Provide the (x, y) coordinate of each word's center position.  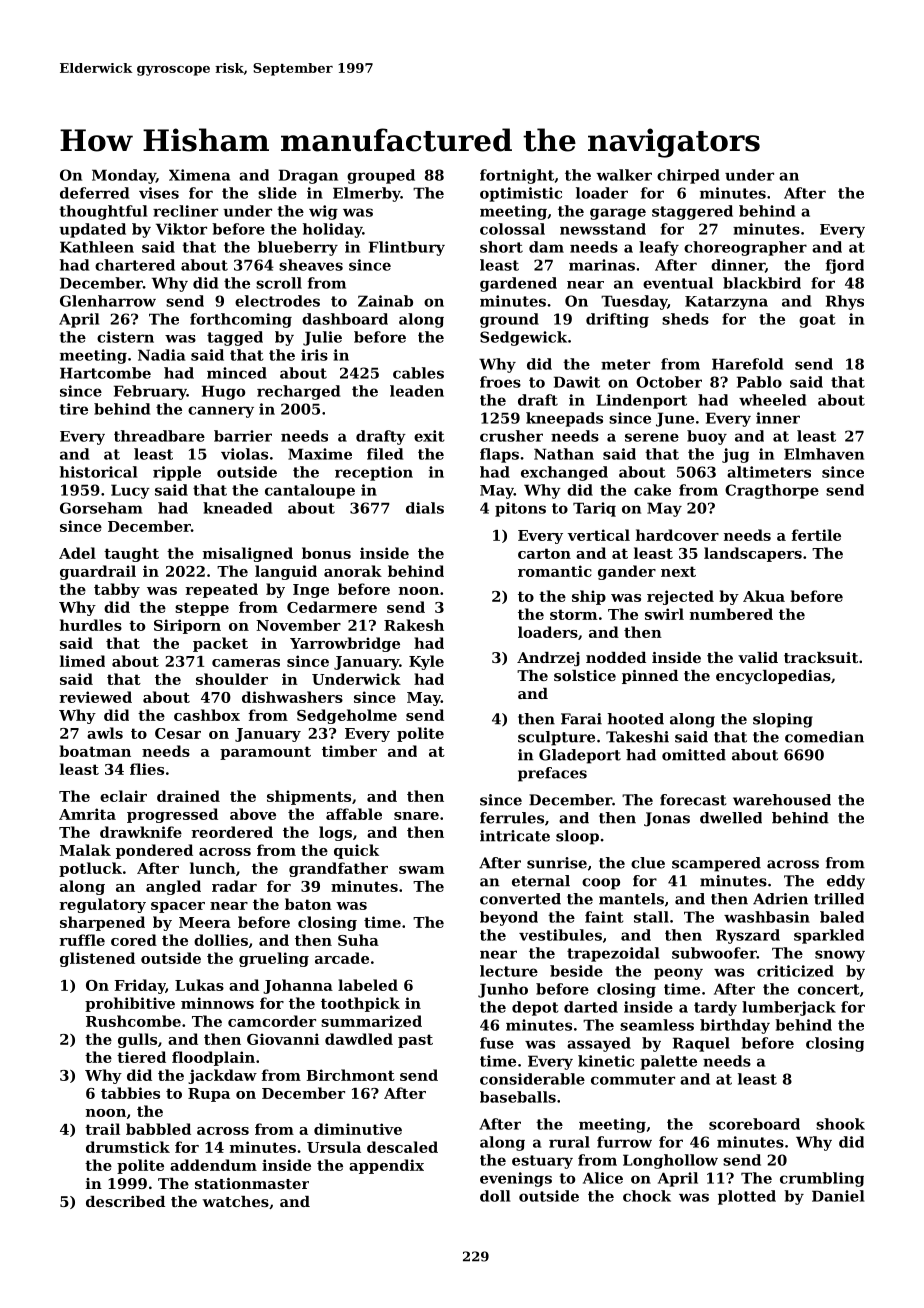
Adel (77, 553)
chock (647, 1196)
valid (758, 657)
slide (277, 193)
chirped (688, 176)
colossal (512, 229)
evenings (516, 1179)
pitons (520, 509)
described (125, 1201)
